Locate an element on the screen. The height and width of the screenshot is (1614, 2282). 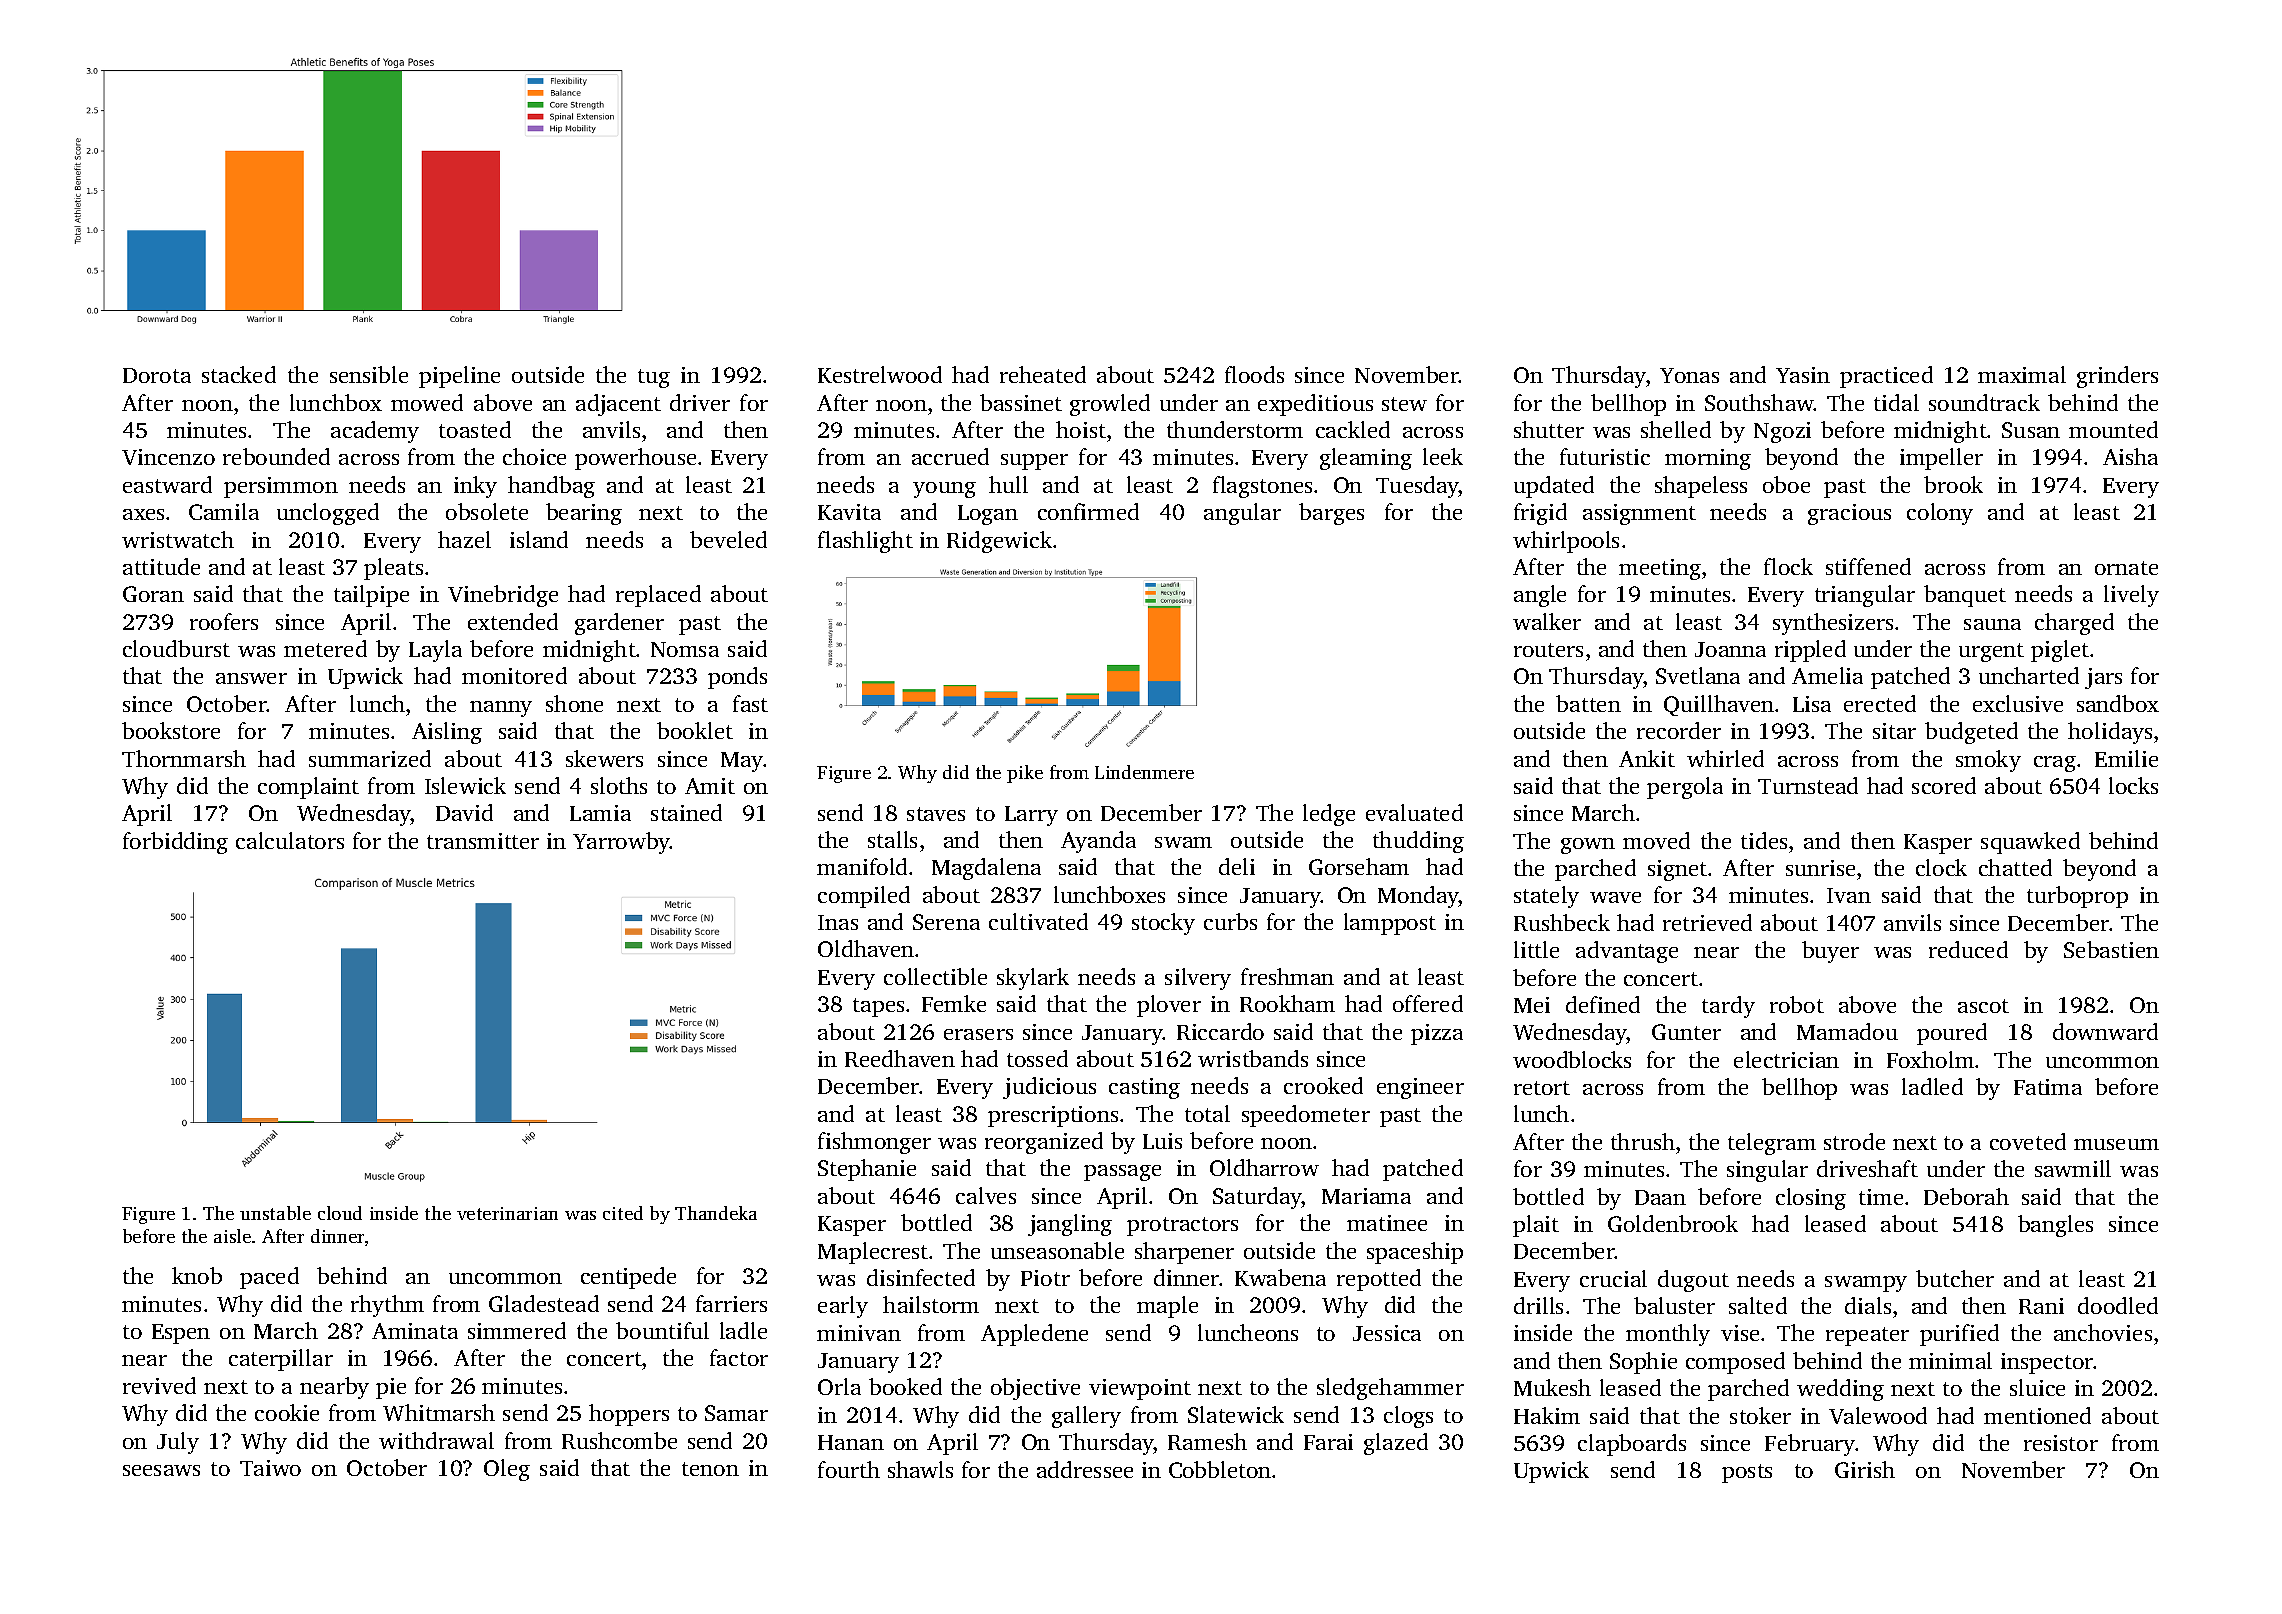
clogs is located at coordinates (1408, 1417).
